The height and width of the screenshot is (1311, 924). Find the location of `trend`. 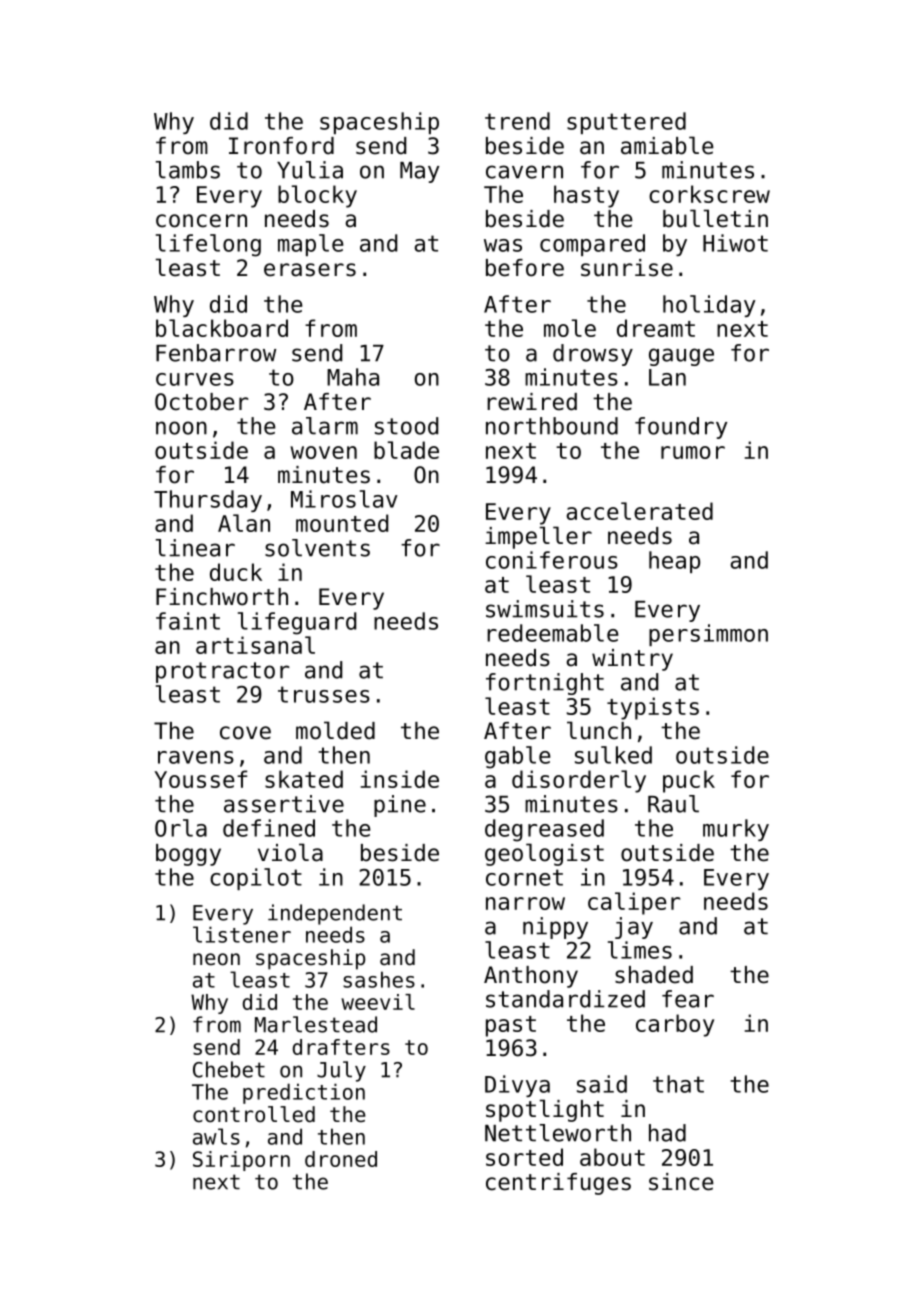

trend is located at coordinates (517, 121).
